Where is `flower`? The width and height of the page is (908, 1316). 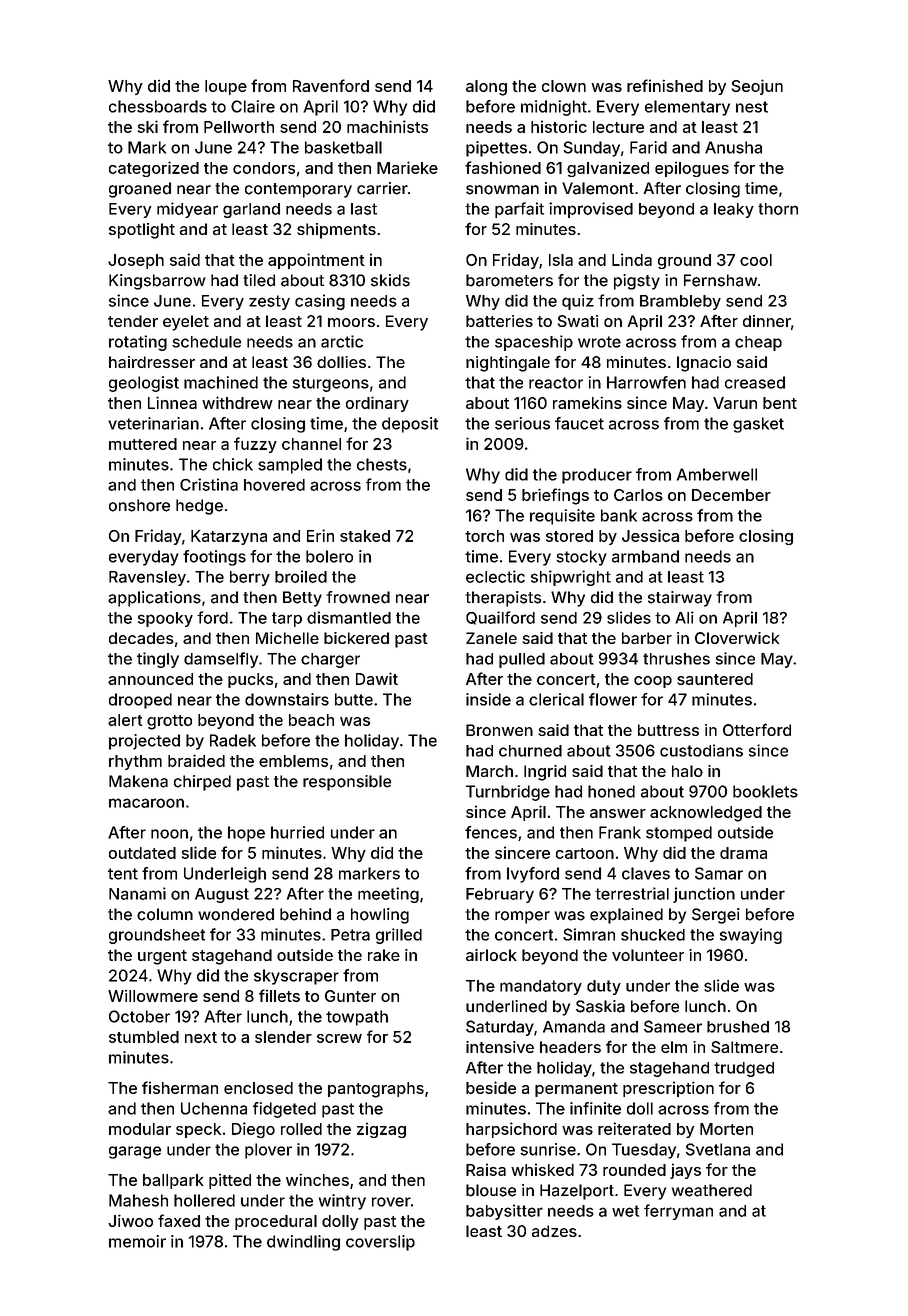
flower is located at coordinates (613, 699).
